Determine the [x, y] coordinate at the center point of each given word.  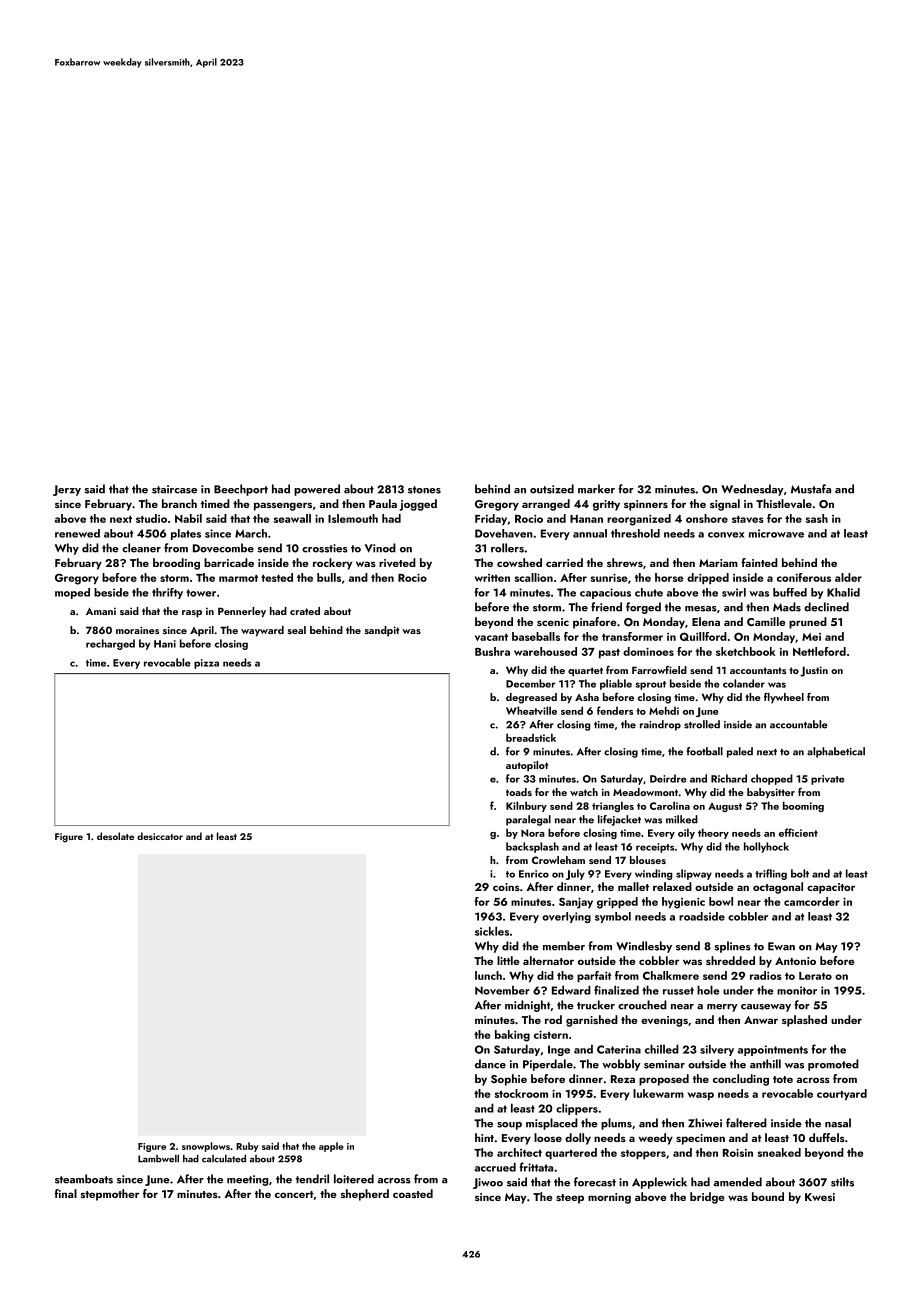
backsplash [532, 847]
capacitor [831, 888]
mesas [701, 609]
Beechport [241, 490]
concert [294, 1194]
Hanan [586, 519]
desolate [115, 836]
